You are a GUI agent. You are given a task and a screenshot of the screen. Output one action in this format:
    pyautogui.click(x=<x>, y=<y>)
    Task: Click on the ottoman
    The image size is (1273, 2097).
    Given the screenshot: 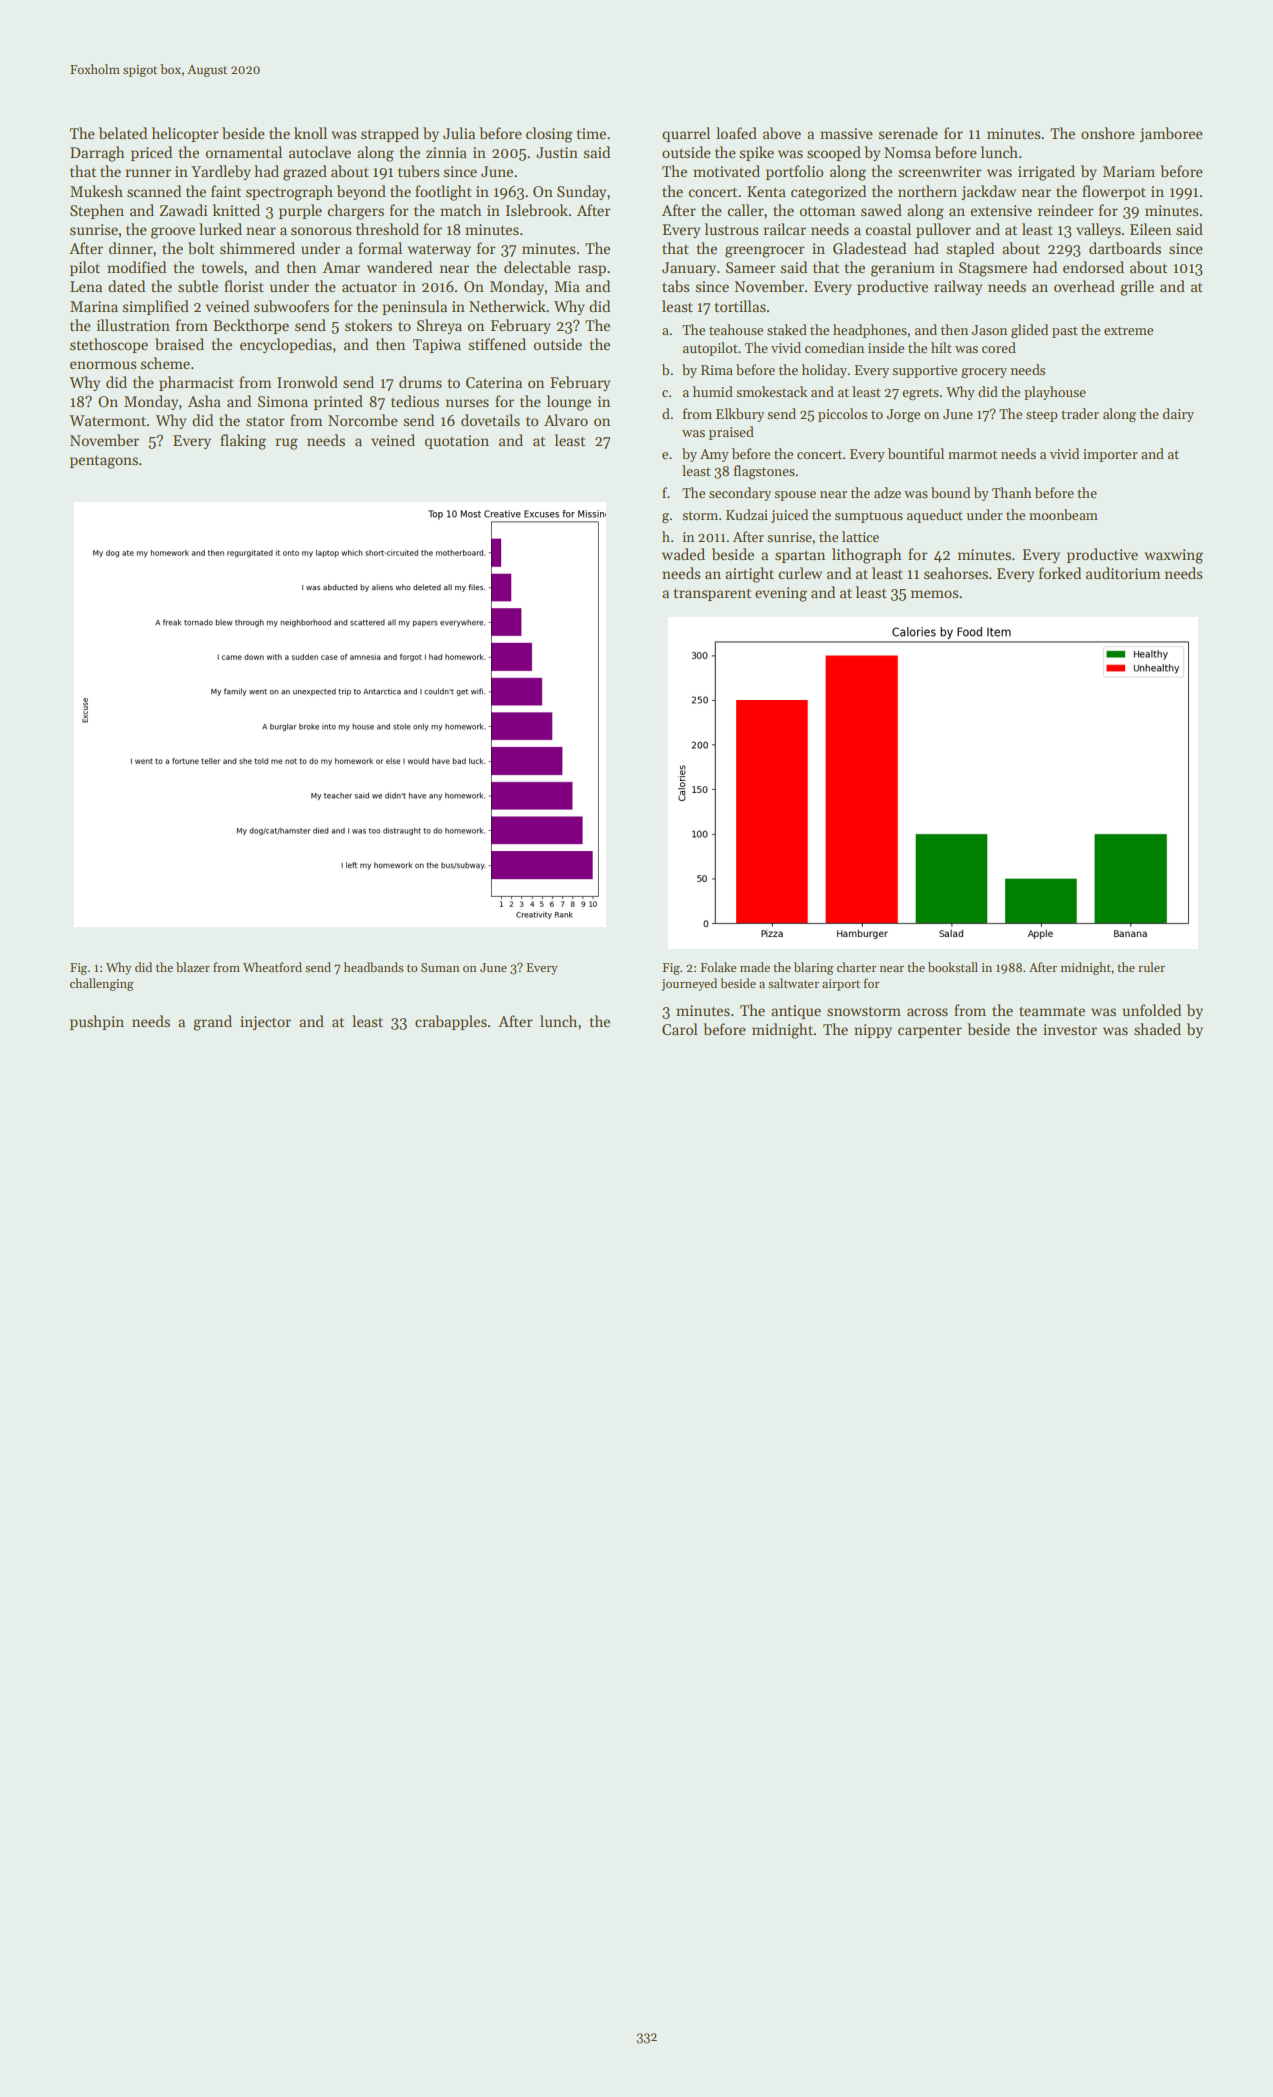 What is the action you would take?
    pyautogui.click(x=827, y=211)
